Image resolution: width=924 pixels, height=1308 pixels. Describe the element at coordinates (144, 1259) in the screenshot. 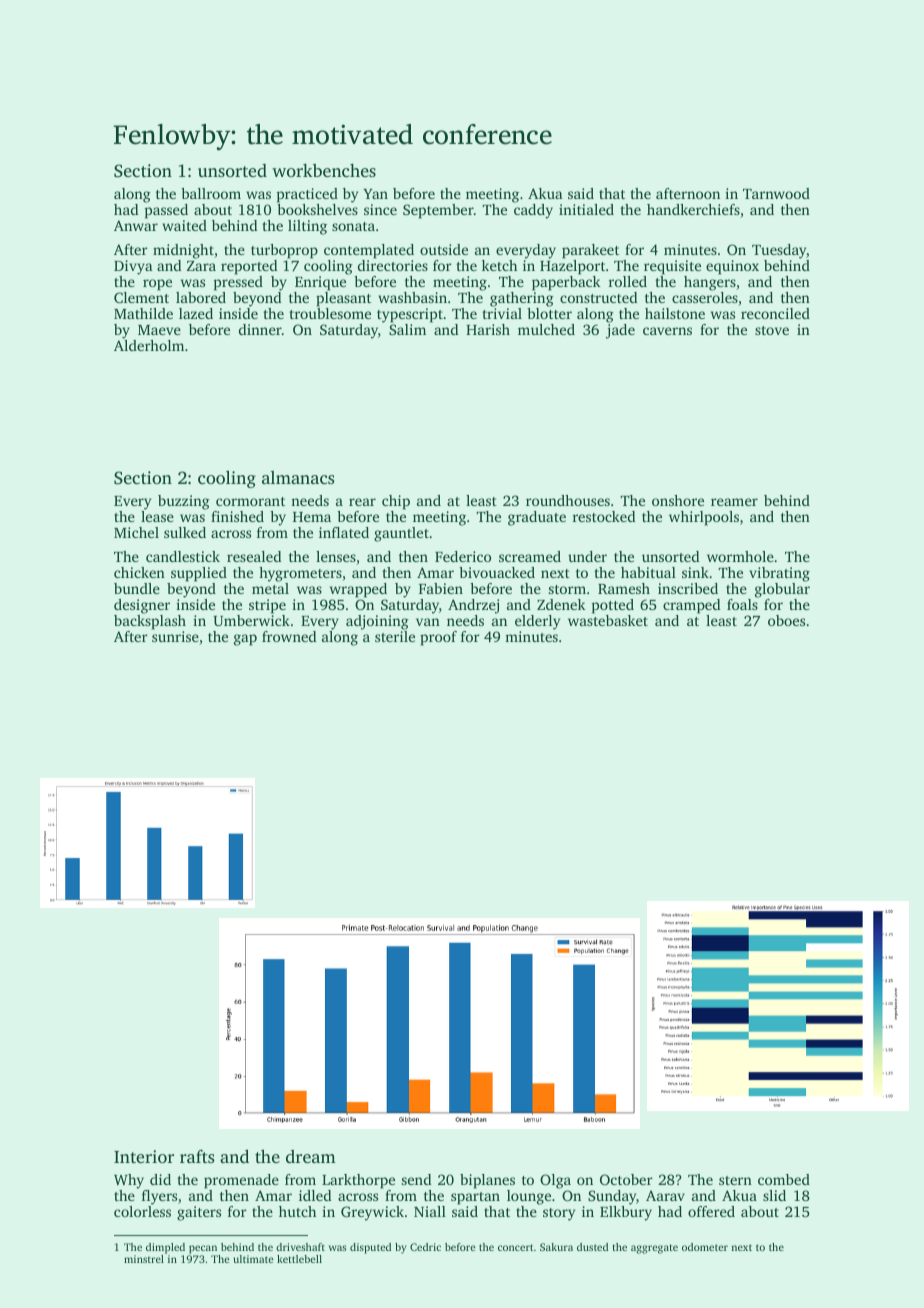

I see `minstrel` at that location.
